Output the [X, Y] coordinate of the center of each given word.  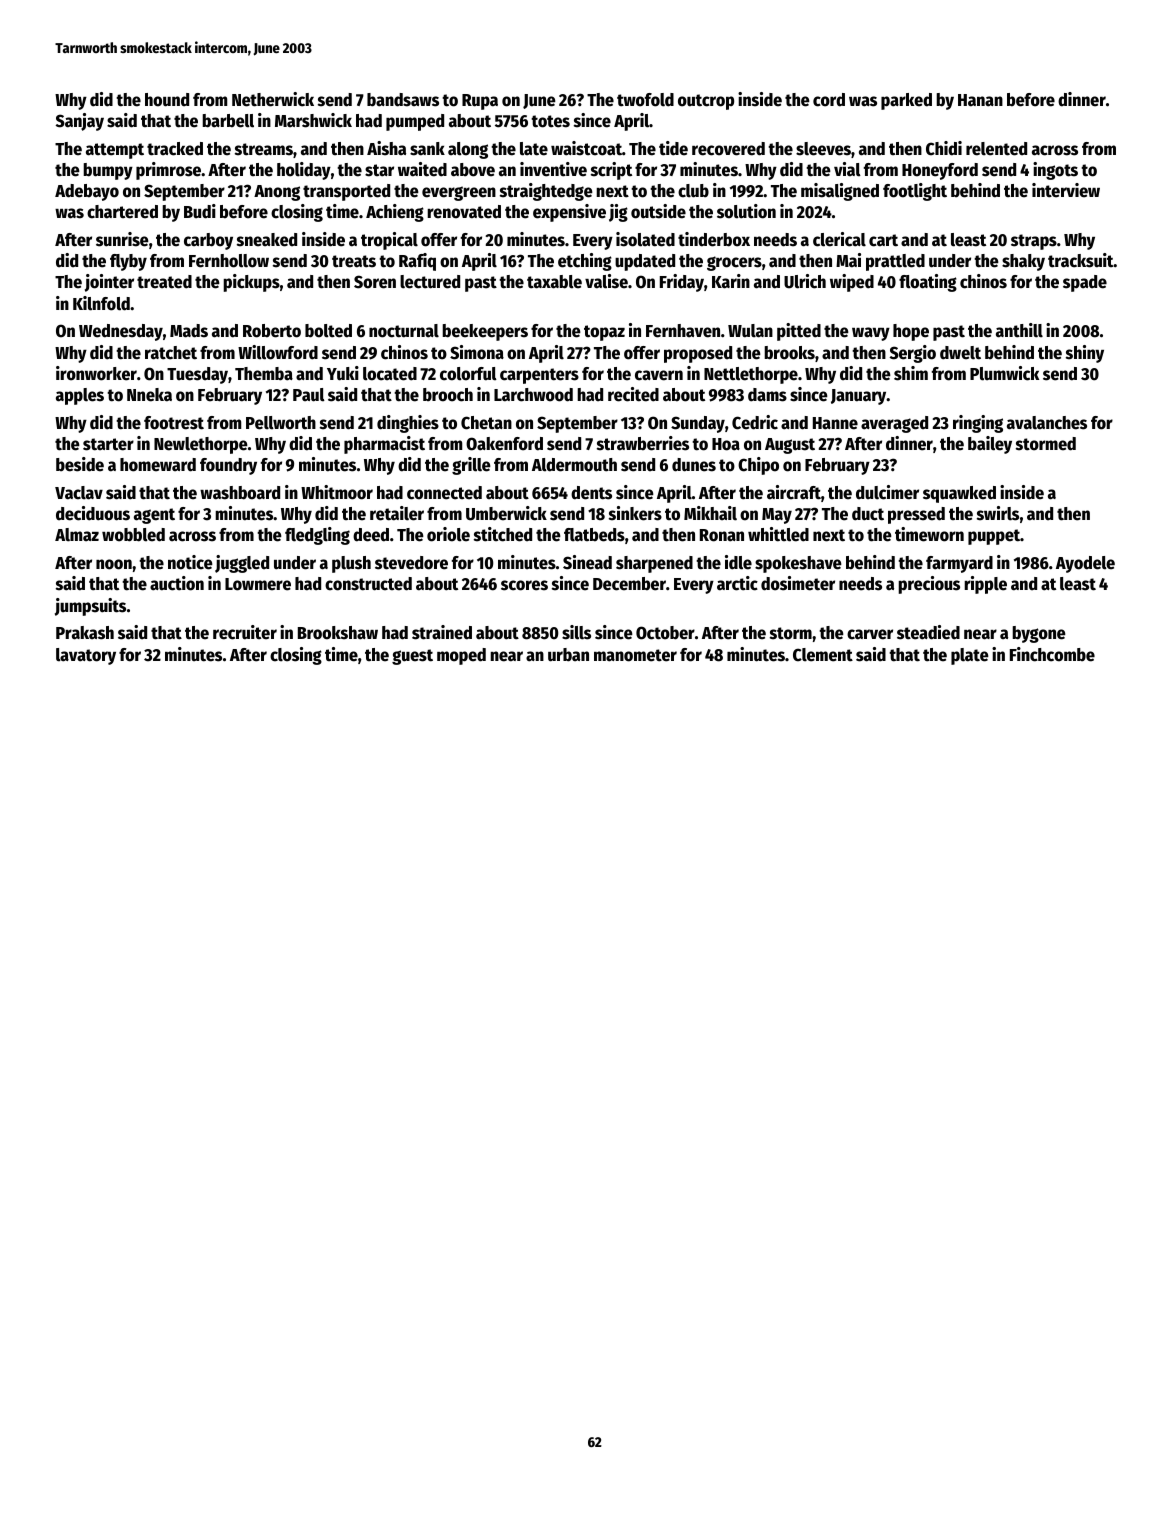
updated [645, 262]
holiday [304, 171]
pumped [415, 122]
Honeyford [940, 171]
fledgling [317, 536]
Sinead [587, 562]
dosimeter [798, 583]
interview [1066, 190]
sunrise [122, 239]
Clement [823, 655]
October [665, 633]
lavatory [86, 656]
